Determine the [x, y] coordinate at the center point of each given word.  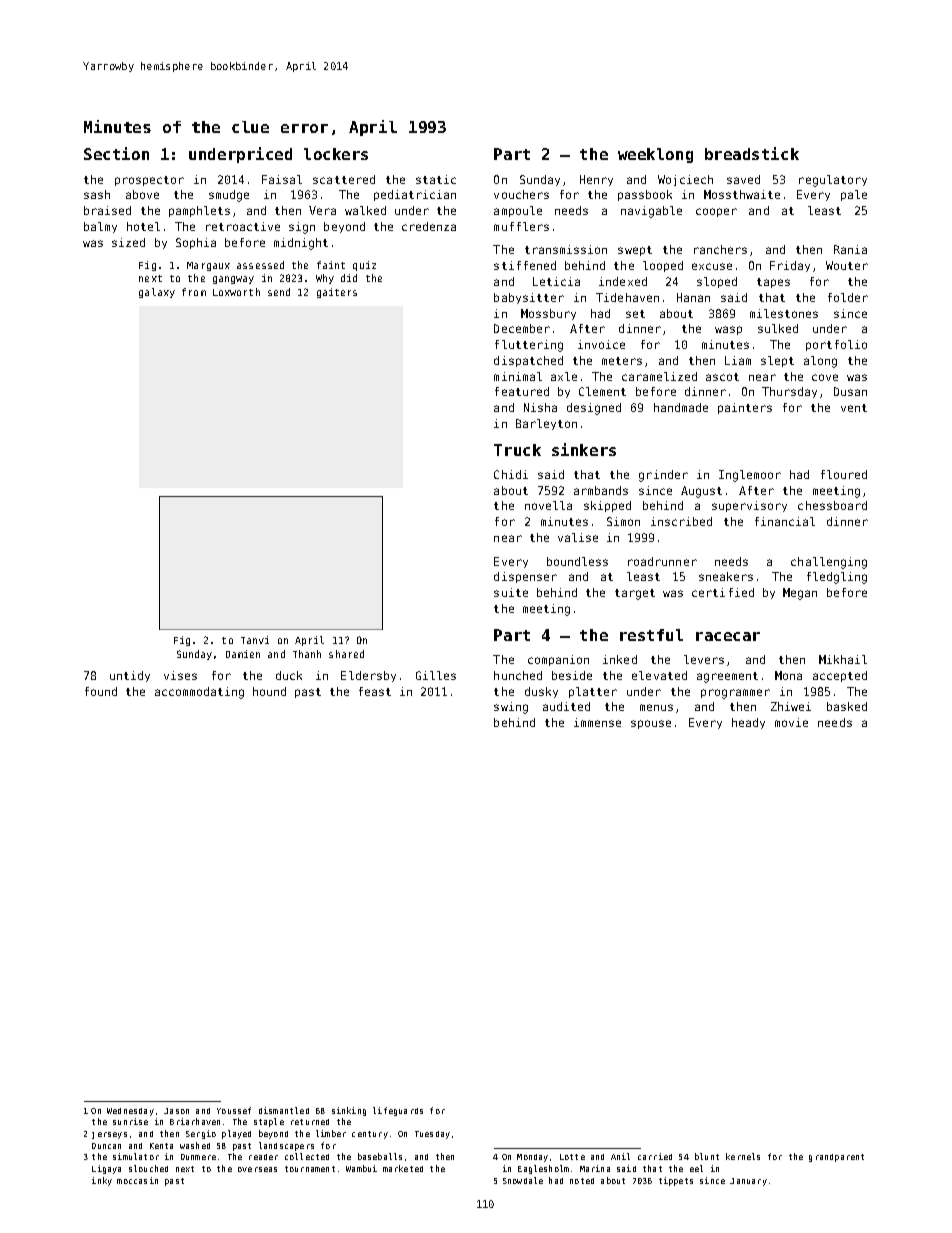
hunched [518, 675]
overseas [257, 1169]
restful [651, 635]
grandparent [836, 1158]
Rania [850, 249]
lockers [336, 154]
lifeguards [398, 1111]
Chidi [511, 474]
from [194, 292]
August [701, 492]
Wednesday [130, 1112]
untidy [130, 676]
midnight [301, 244]
